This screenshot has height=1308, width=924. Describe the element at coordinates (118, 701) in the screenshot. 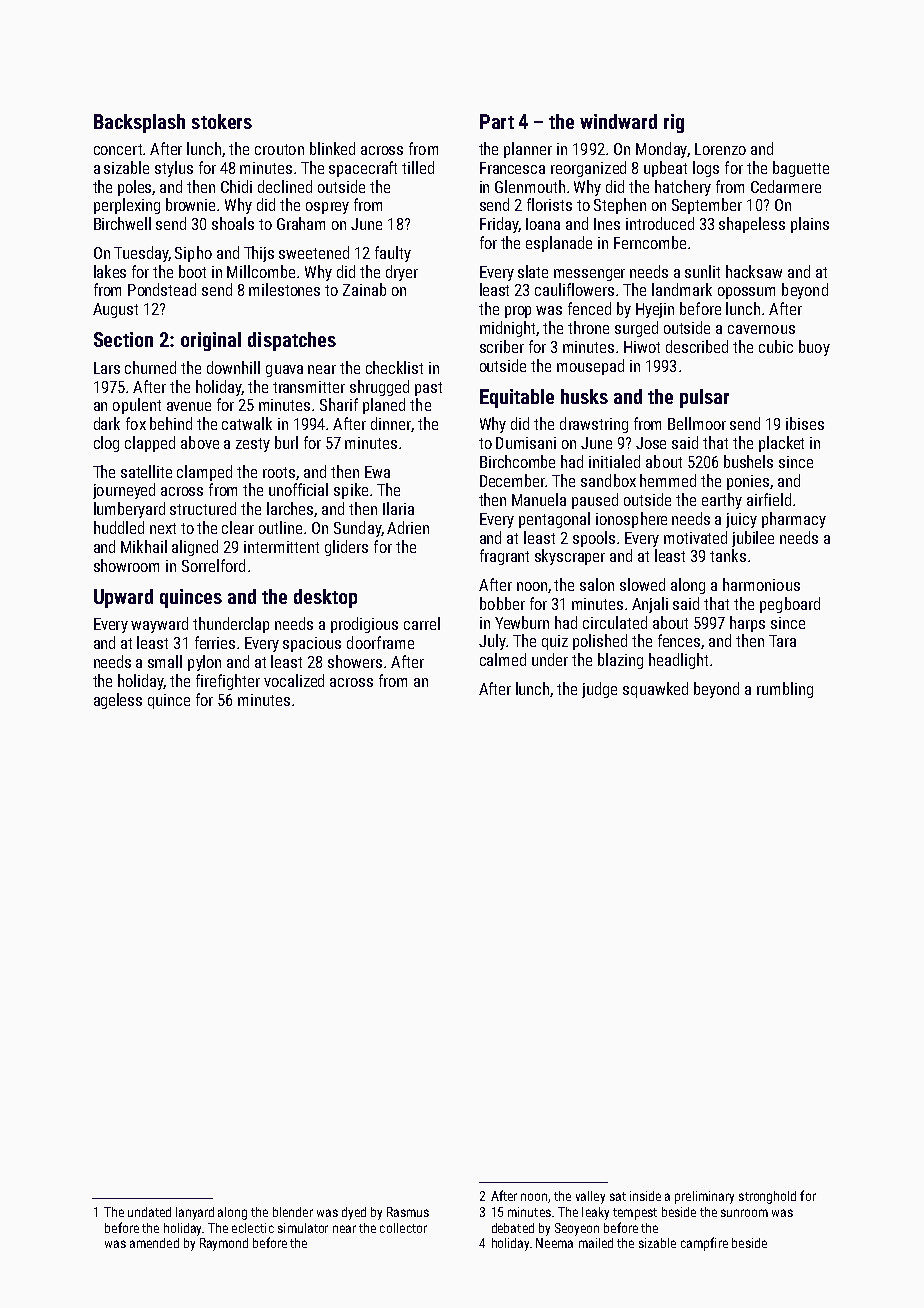

I see `ageless` at that location.
